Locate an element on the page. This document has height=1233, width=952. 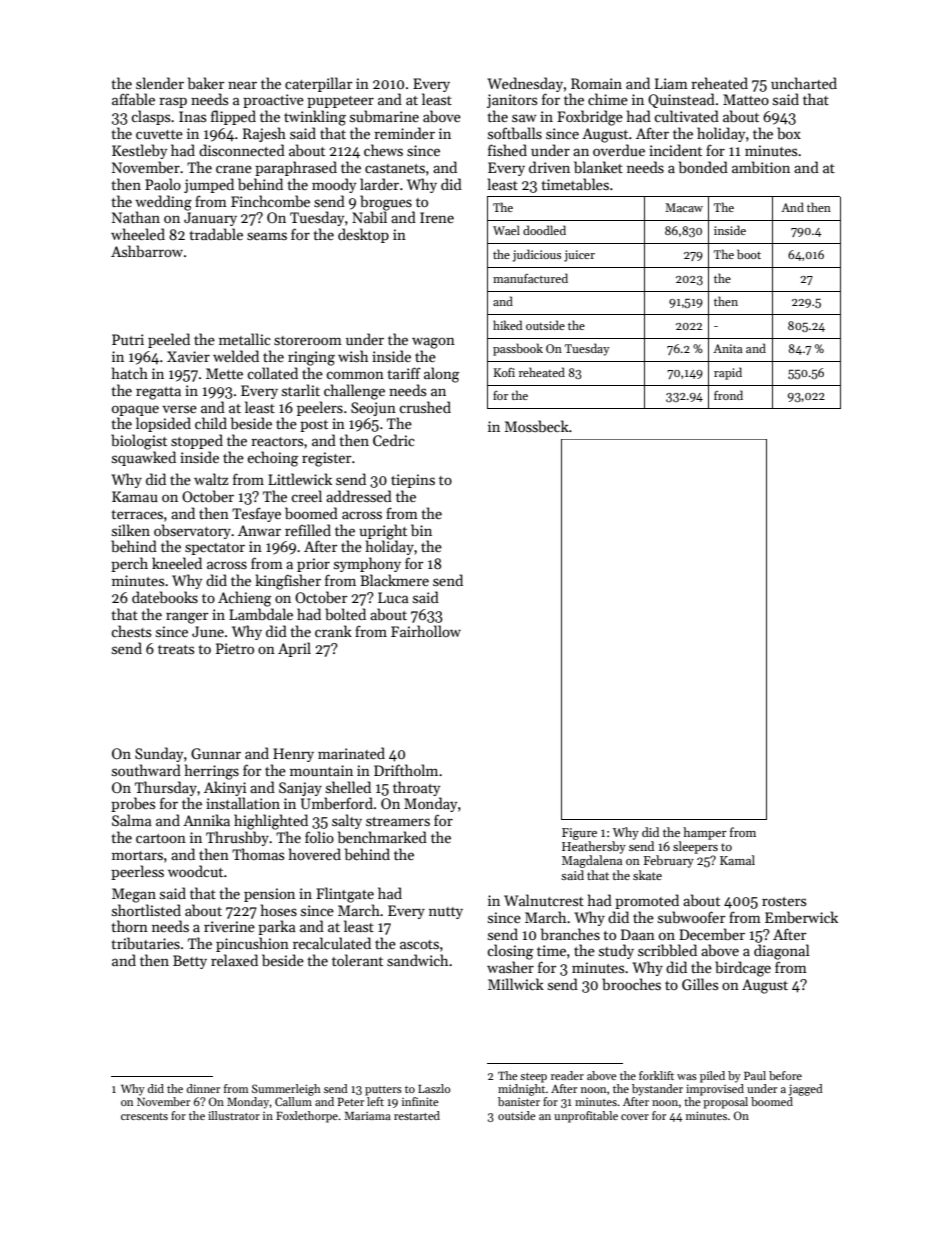
illustrator is located at coordinates (234, 1115).
